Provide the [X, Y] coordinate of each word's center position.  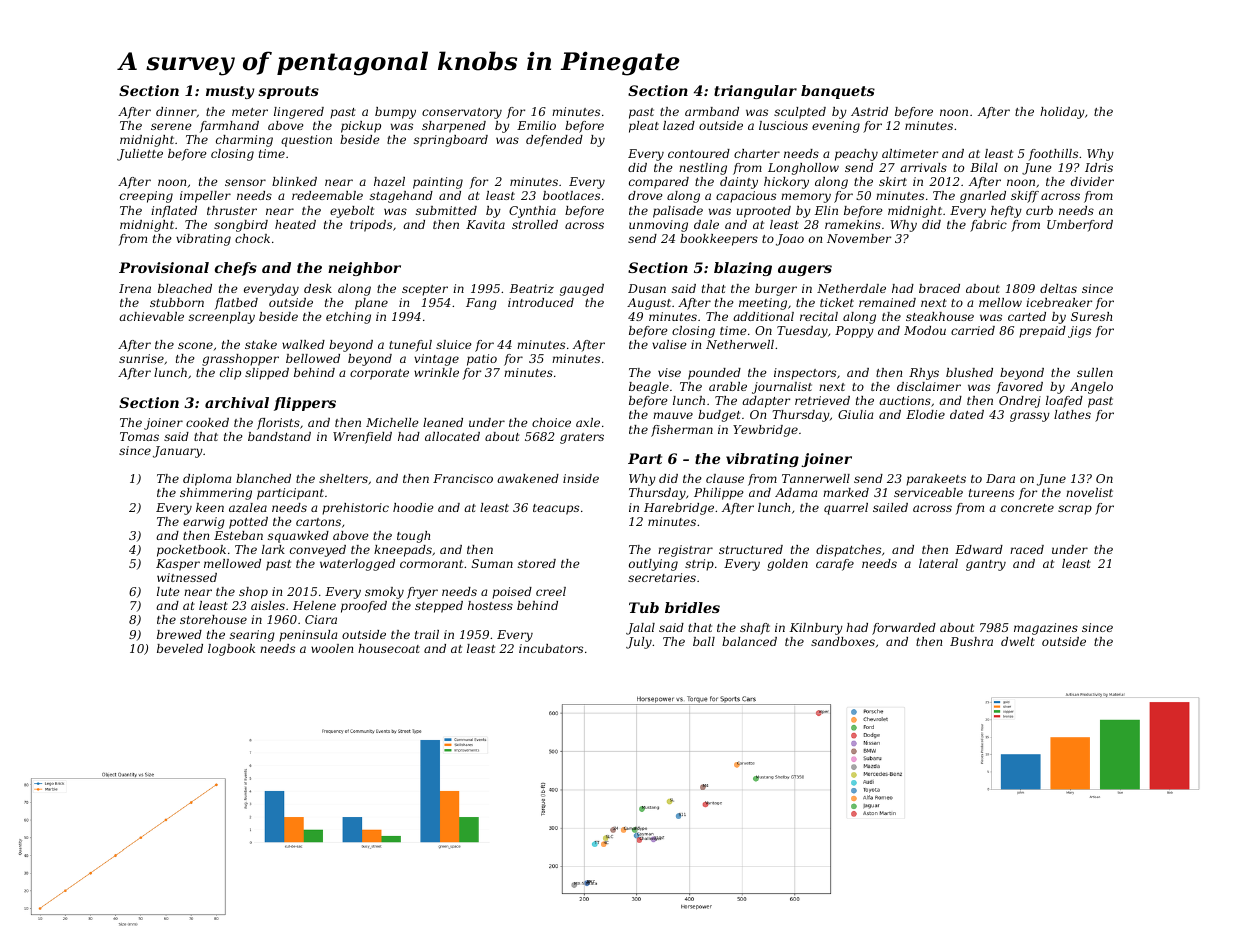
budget [719, 416]
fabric [988, 226]
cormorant [431, 564]
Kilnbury [816, 629]
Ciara [321, 619]
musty [230, 92]
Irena [135, 288]
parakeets [936, 480]
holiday [1062, 113]
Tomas [139, 436]
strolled [535, 224]
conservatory [462, 113]
